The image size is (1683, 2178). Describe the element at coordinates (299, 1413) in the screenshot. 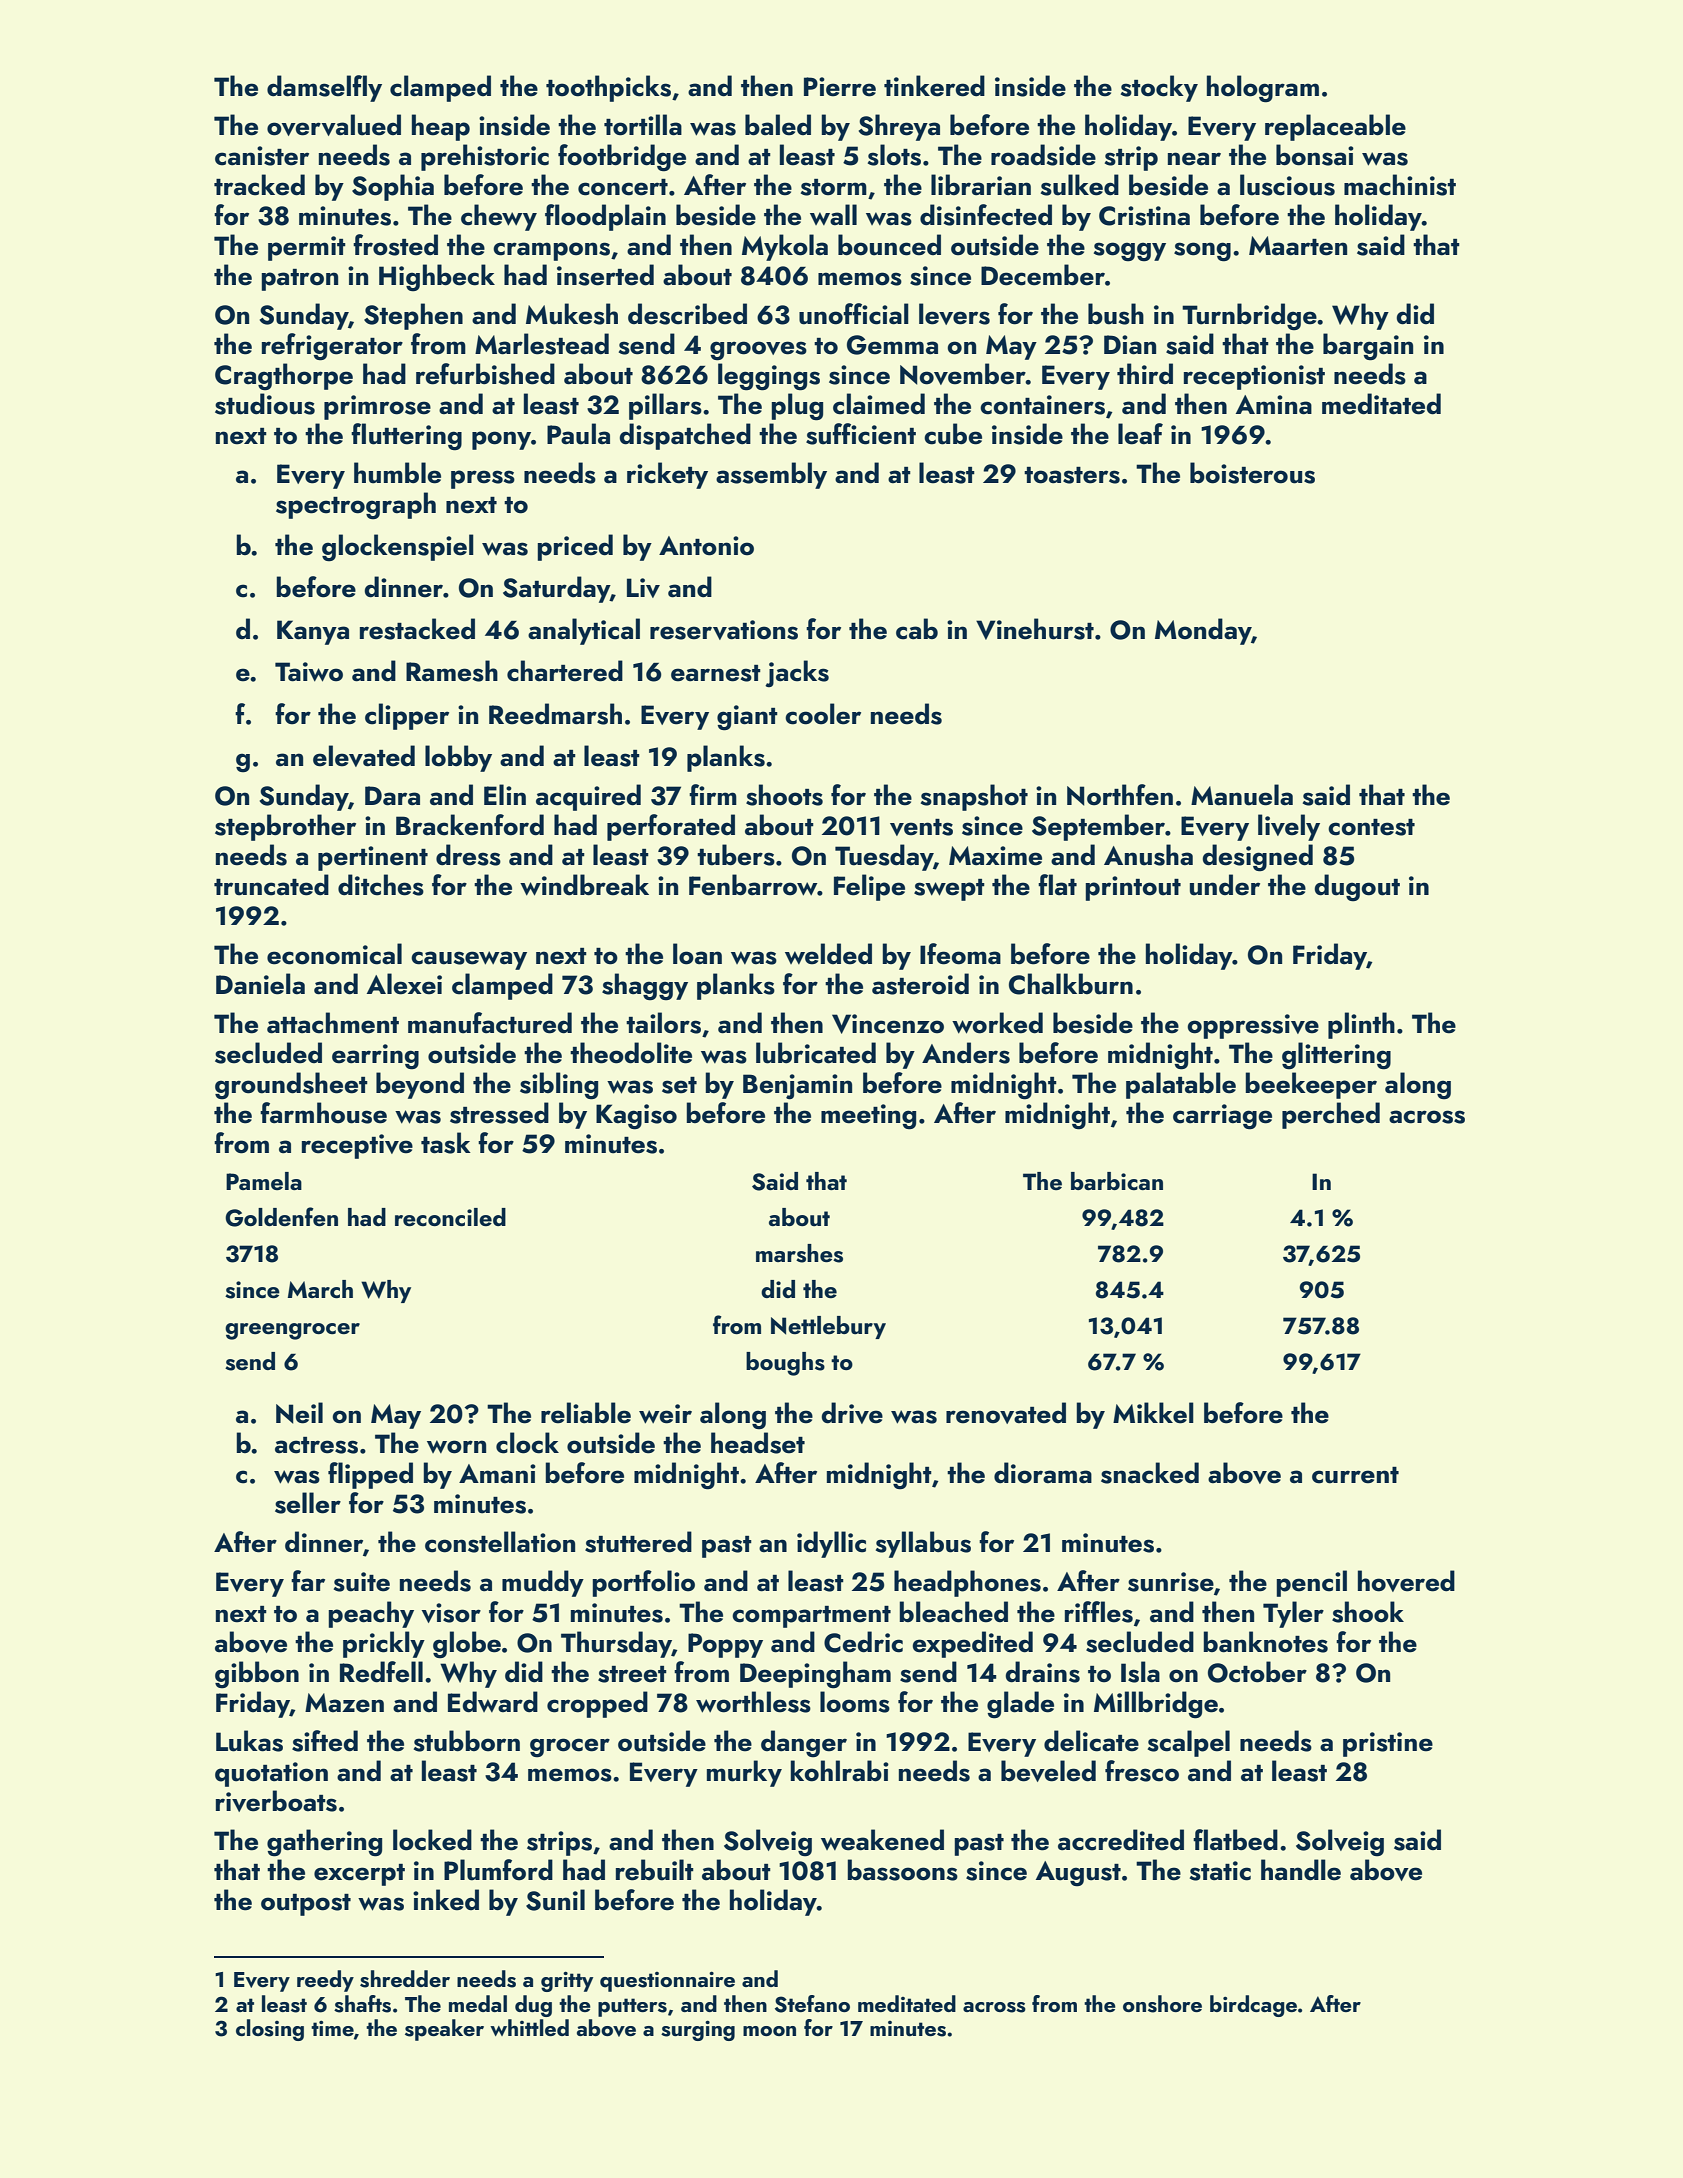

I see `Neil` at that location.
